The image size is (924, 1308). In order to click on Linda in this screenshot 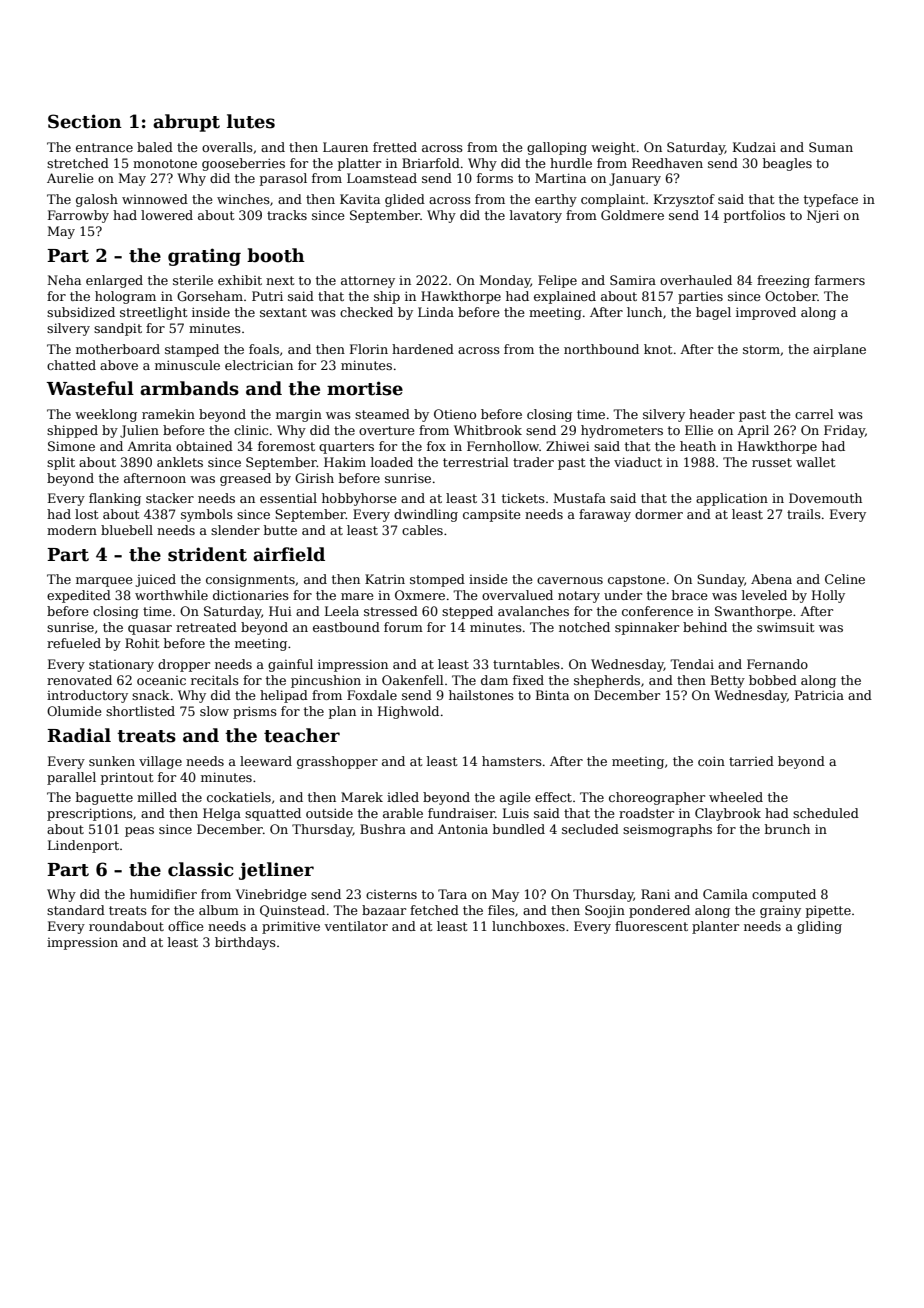, I will do `click(436, 312)`.
